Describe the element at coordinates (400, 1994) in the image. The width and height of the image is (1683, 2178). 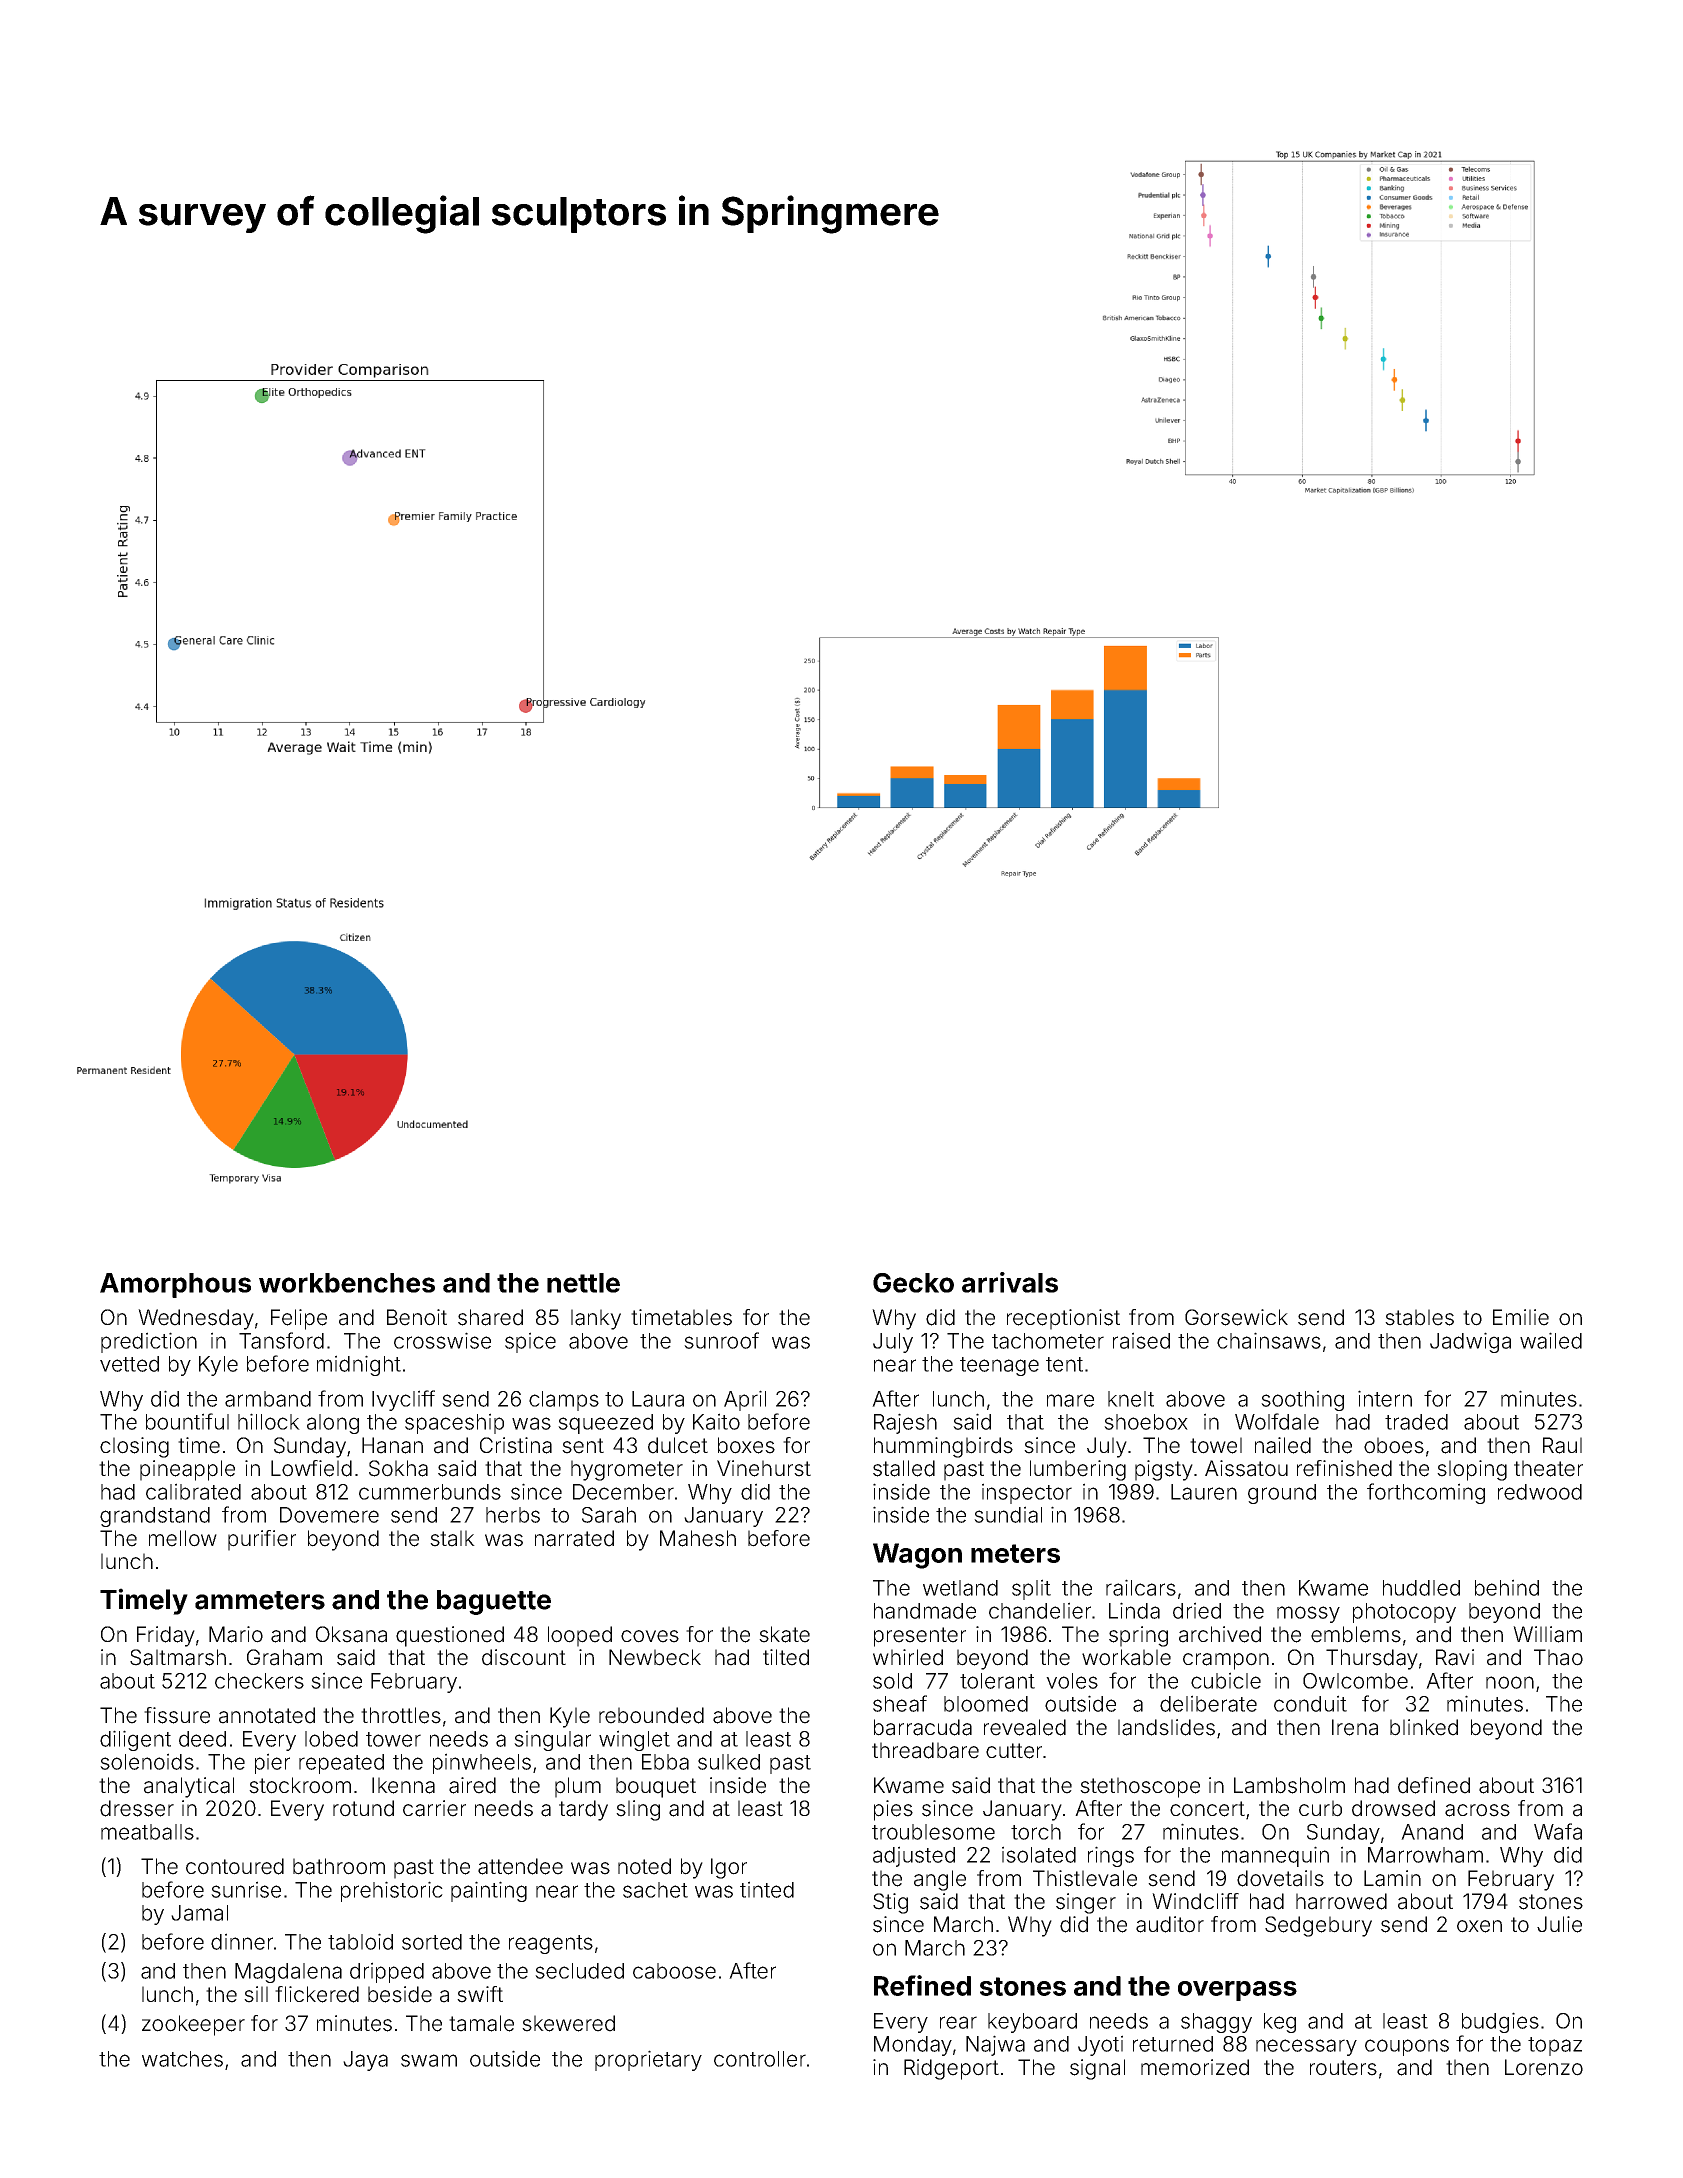
I see `beside` at that location.
